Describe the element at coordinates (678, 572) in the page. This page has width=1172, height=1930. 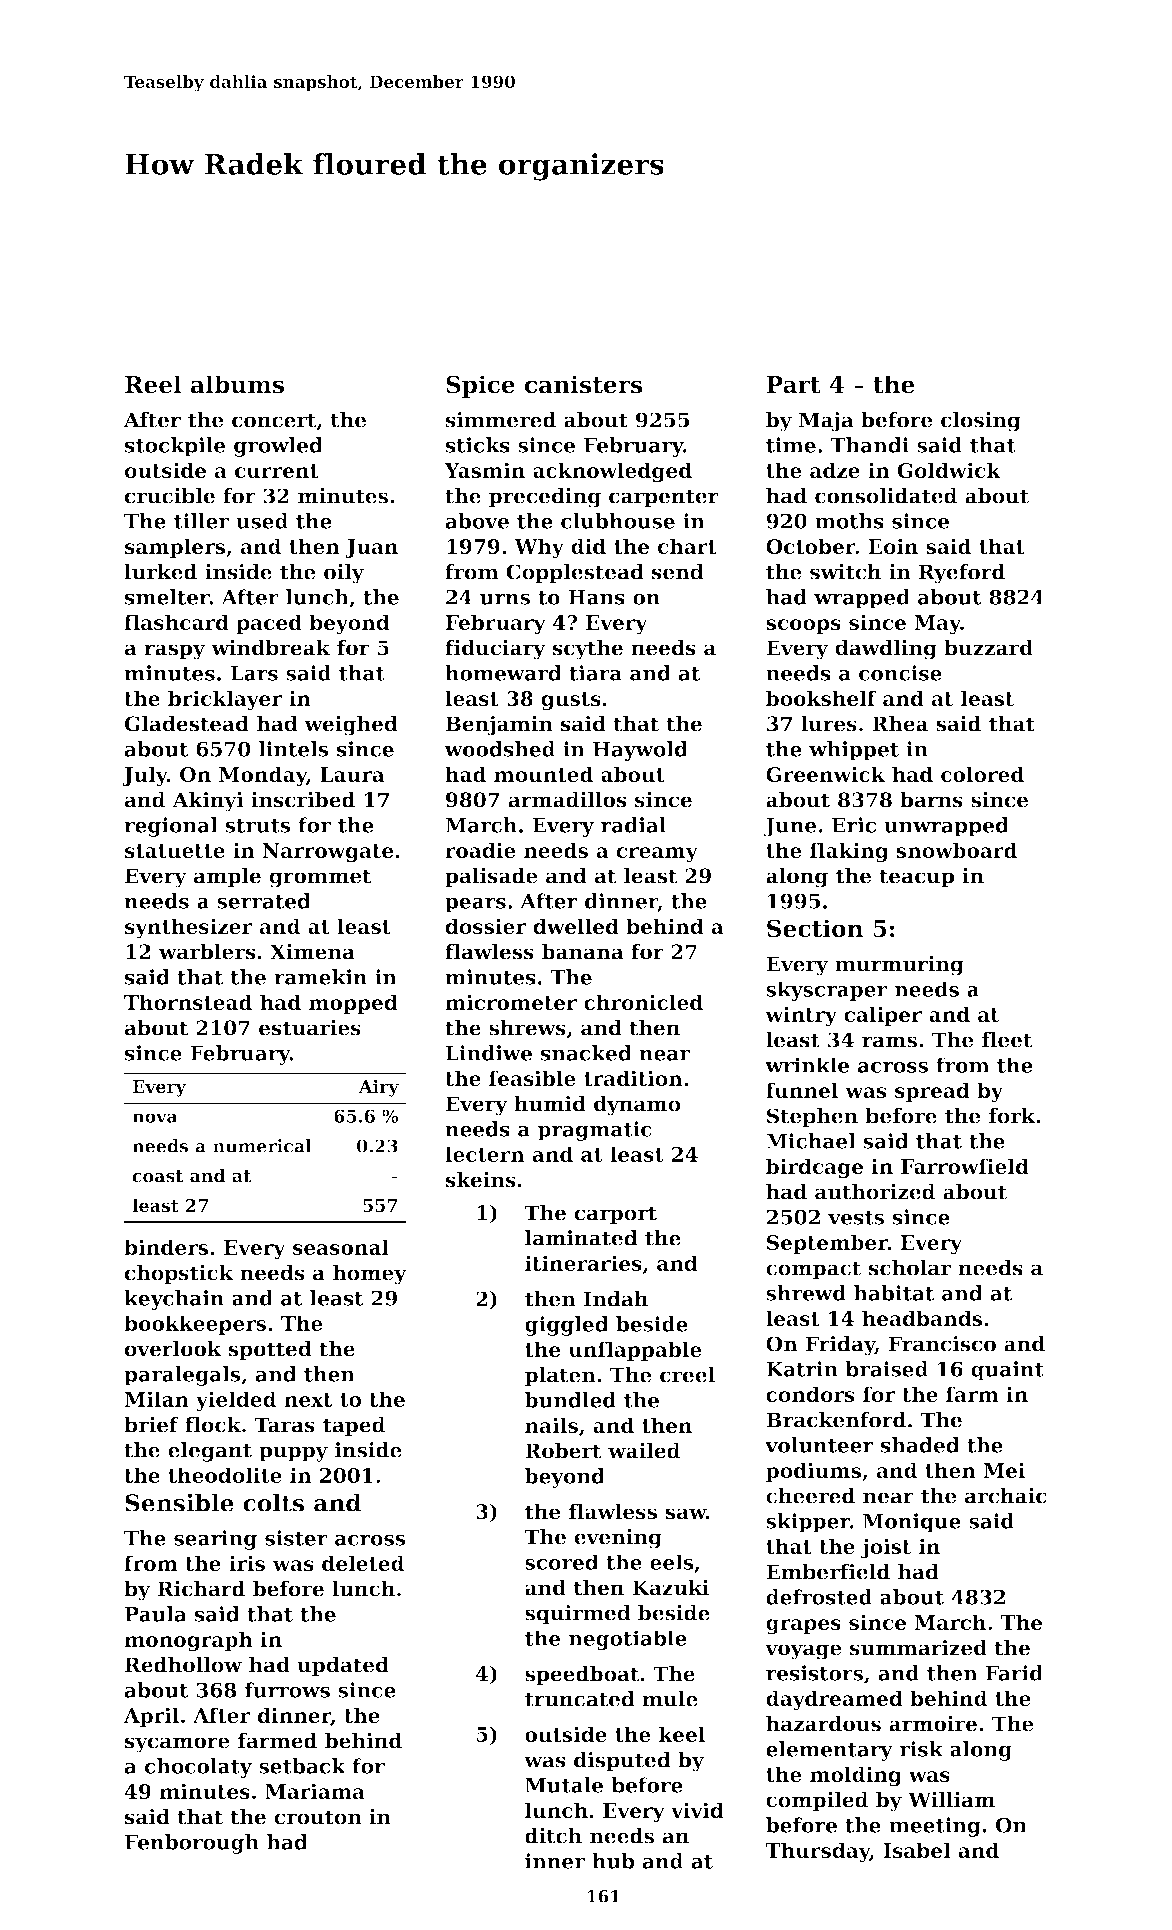
I see `send` at that location.
